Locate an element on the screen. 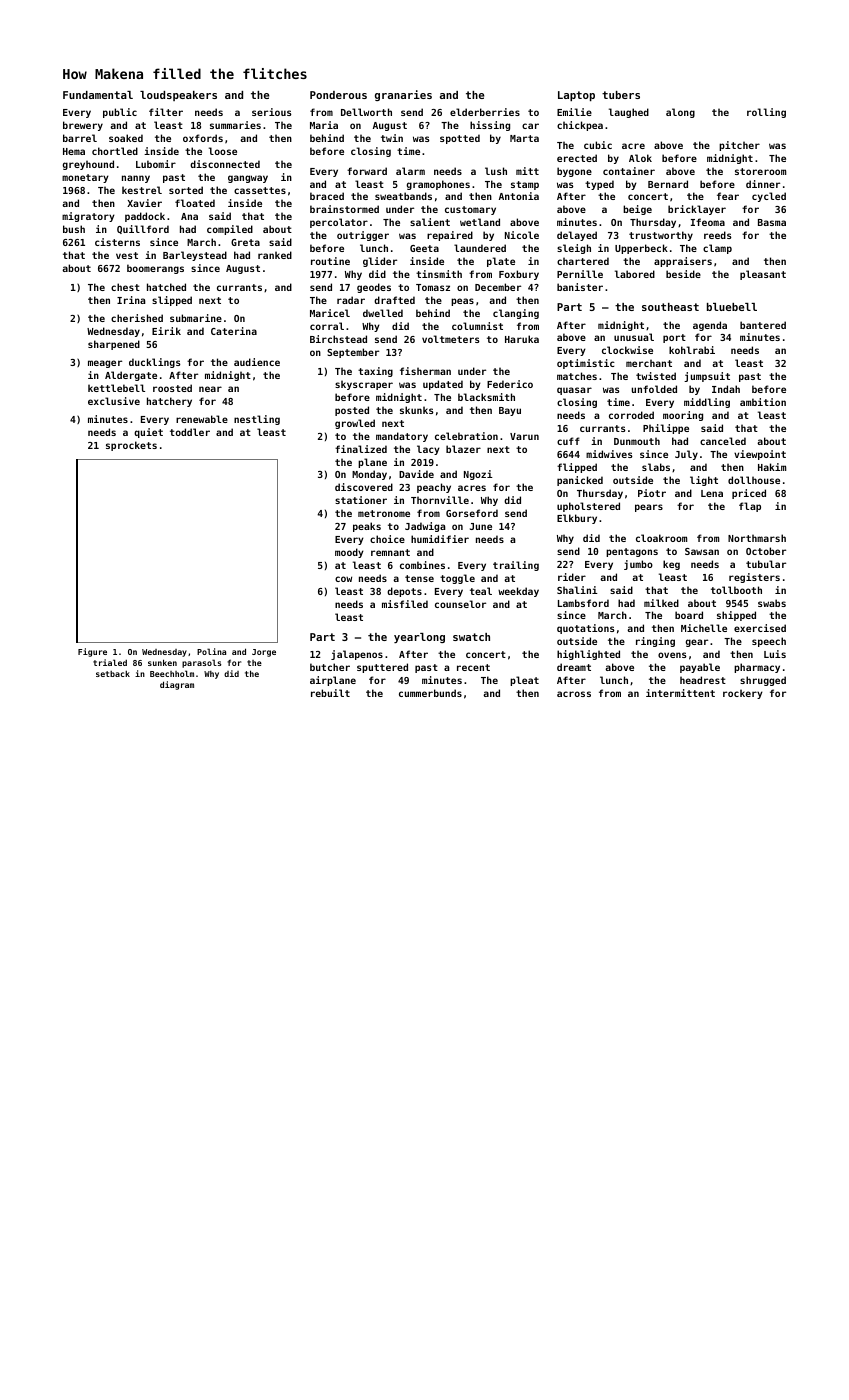 The height and width of the screenshot is (1400, 849). sweatbands is located at coordinates (403, 196).
